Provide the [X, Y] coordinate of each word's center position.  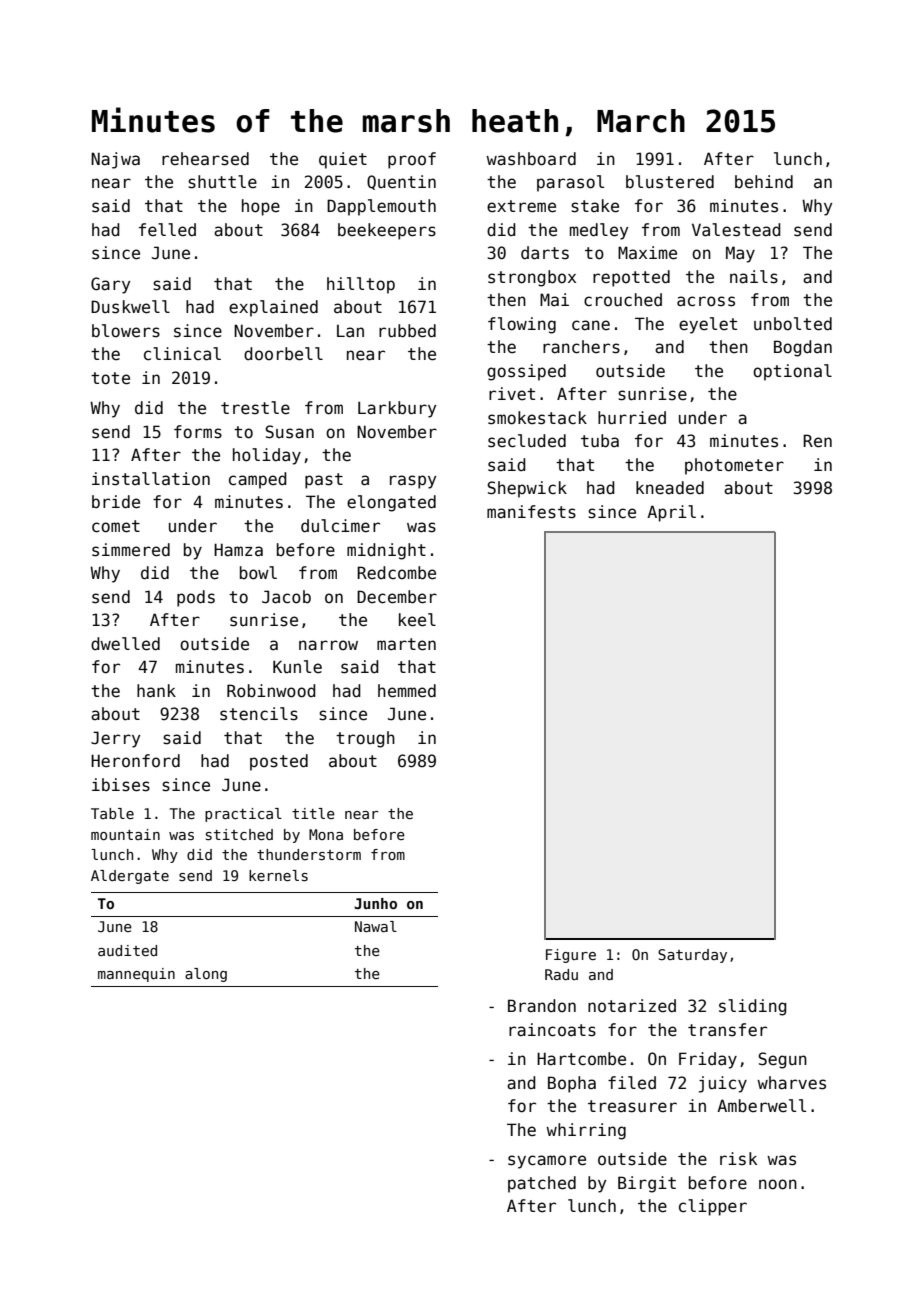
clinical [182, 354]
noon [778, 1184]
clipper [713, 1207]
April [671, 513]
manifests [531, 512]
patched [542, 1184]
